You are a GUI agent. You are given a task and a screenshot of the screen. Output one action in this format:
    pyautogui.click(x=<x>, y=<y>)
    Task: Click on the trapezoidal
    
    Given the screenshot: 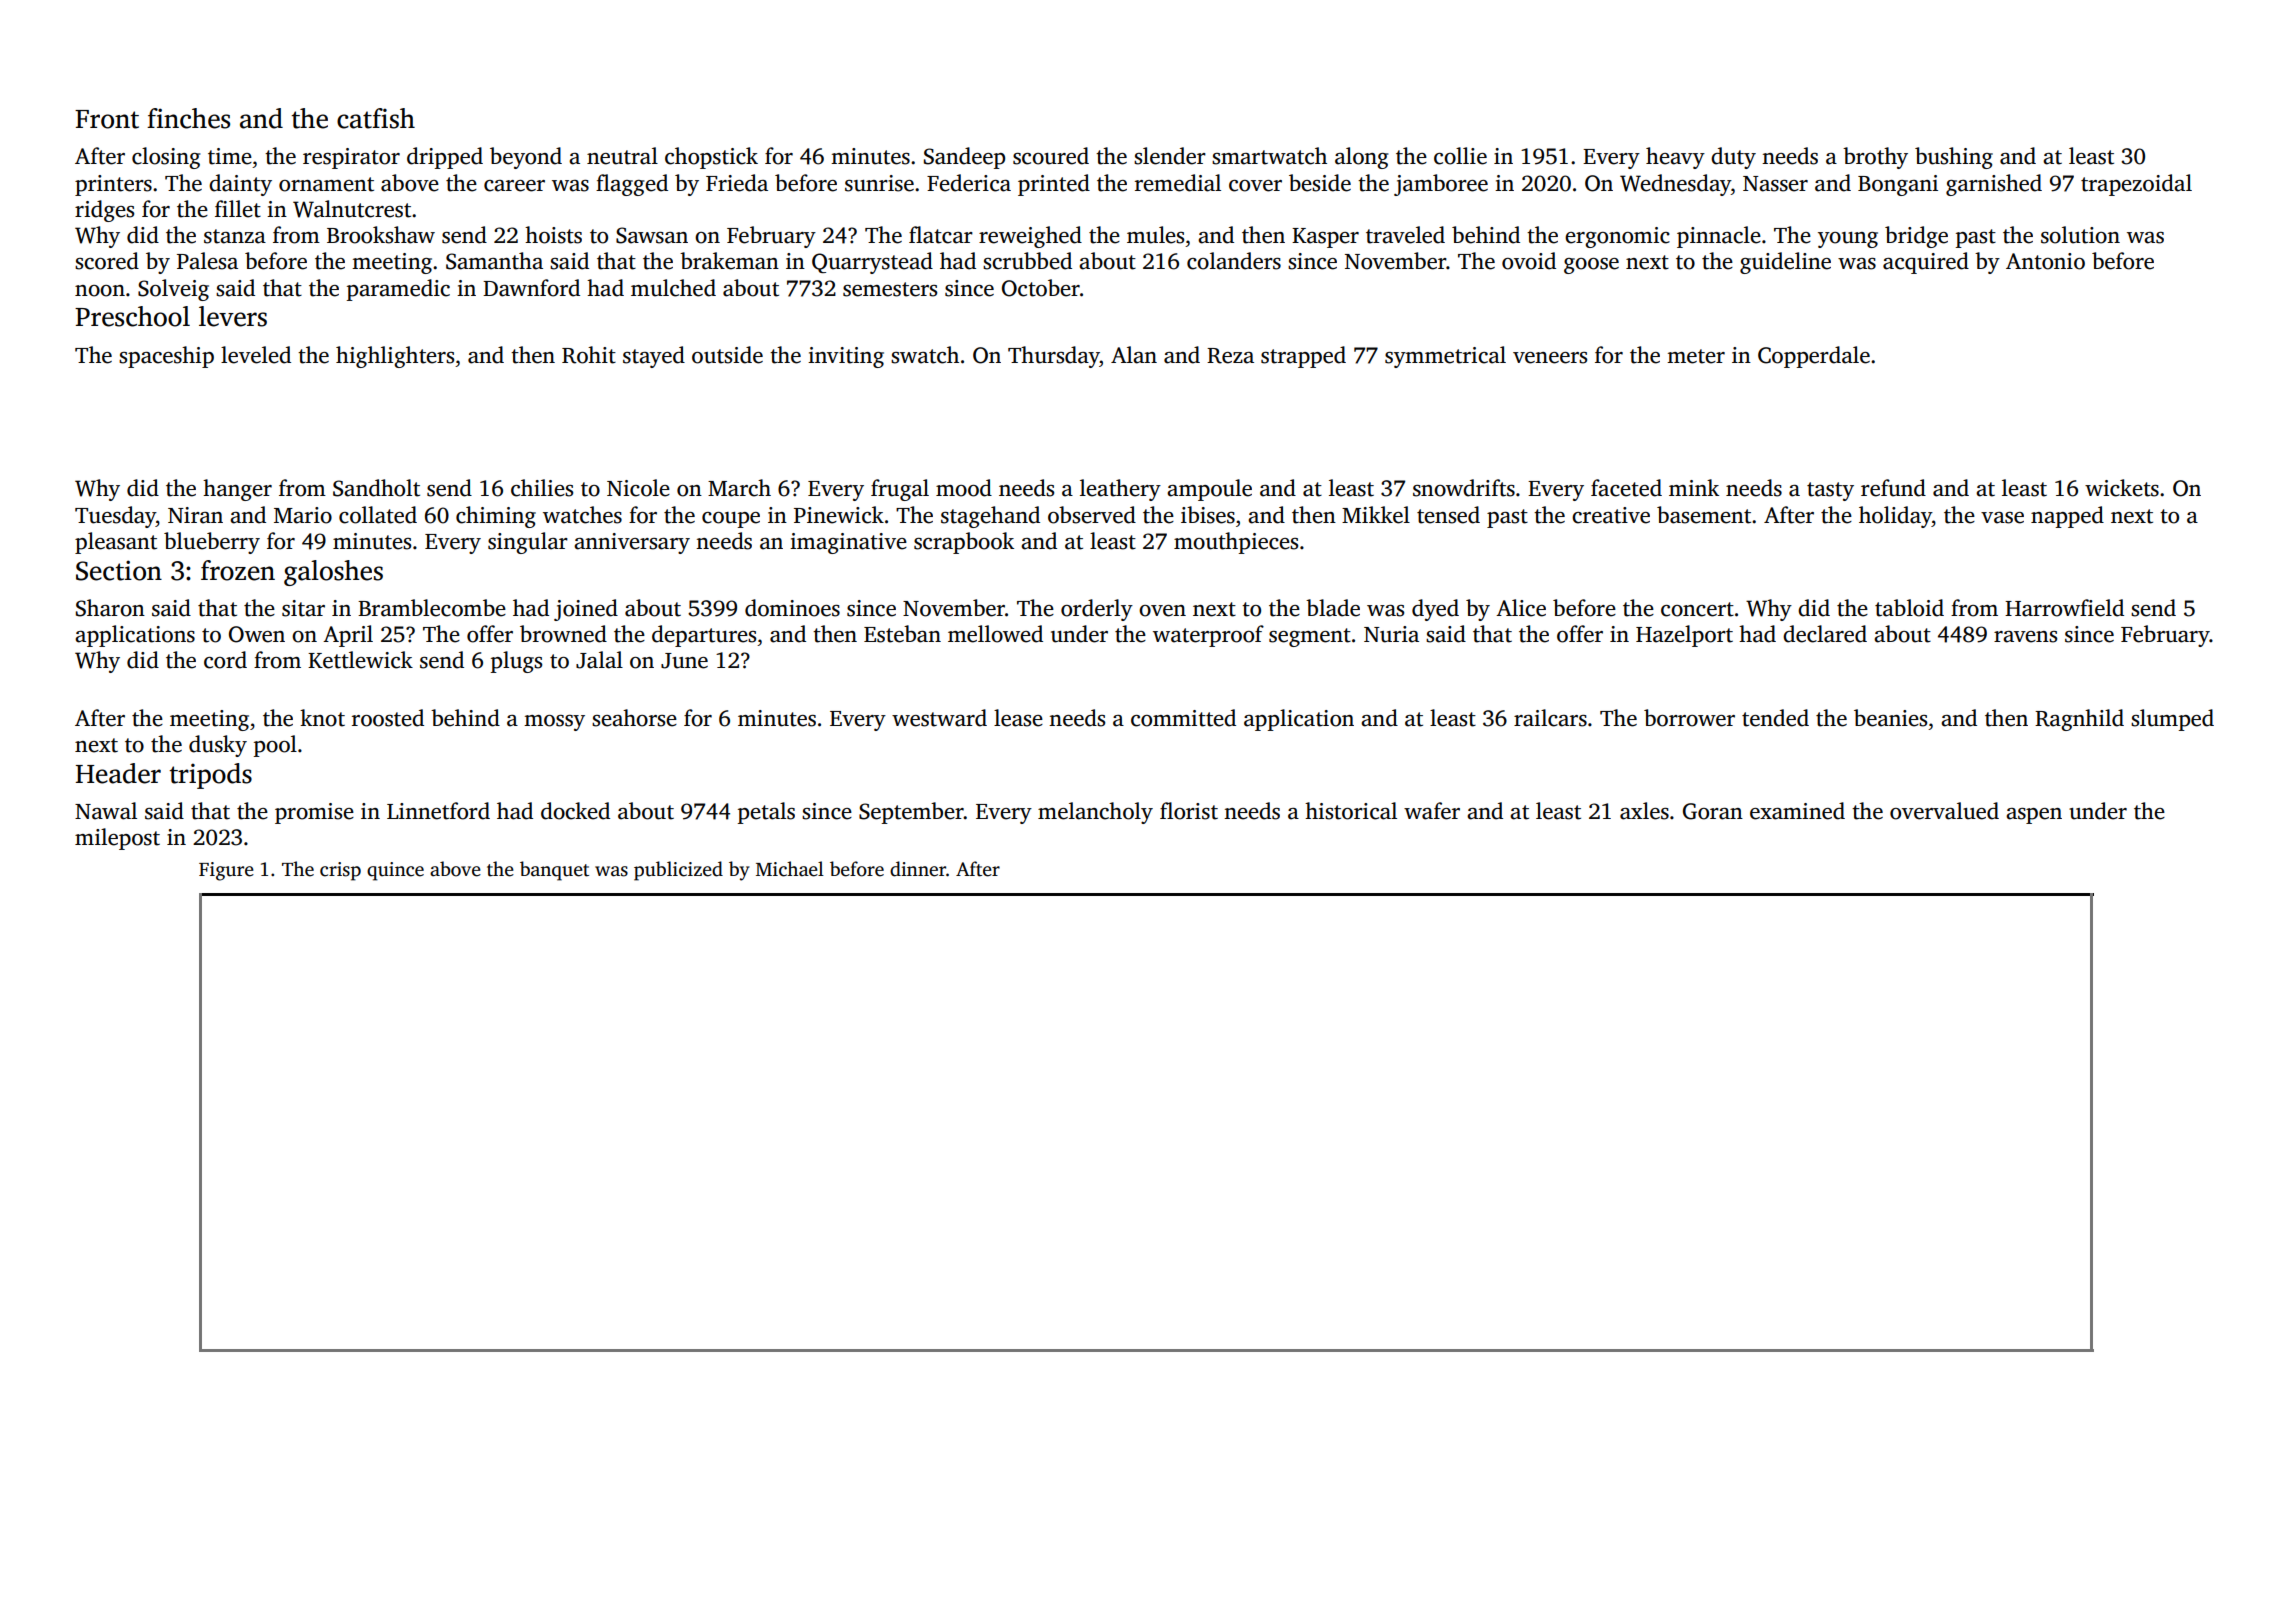 What is the action you would take?
    pyautogui.click(x=2136, y=185)
